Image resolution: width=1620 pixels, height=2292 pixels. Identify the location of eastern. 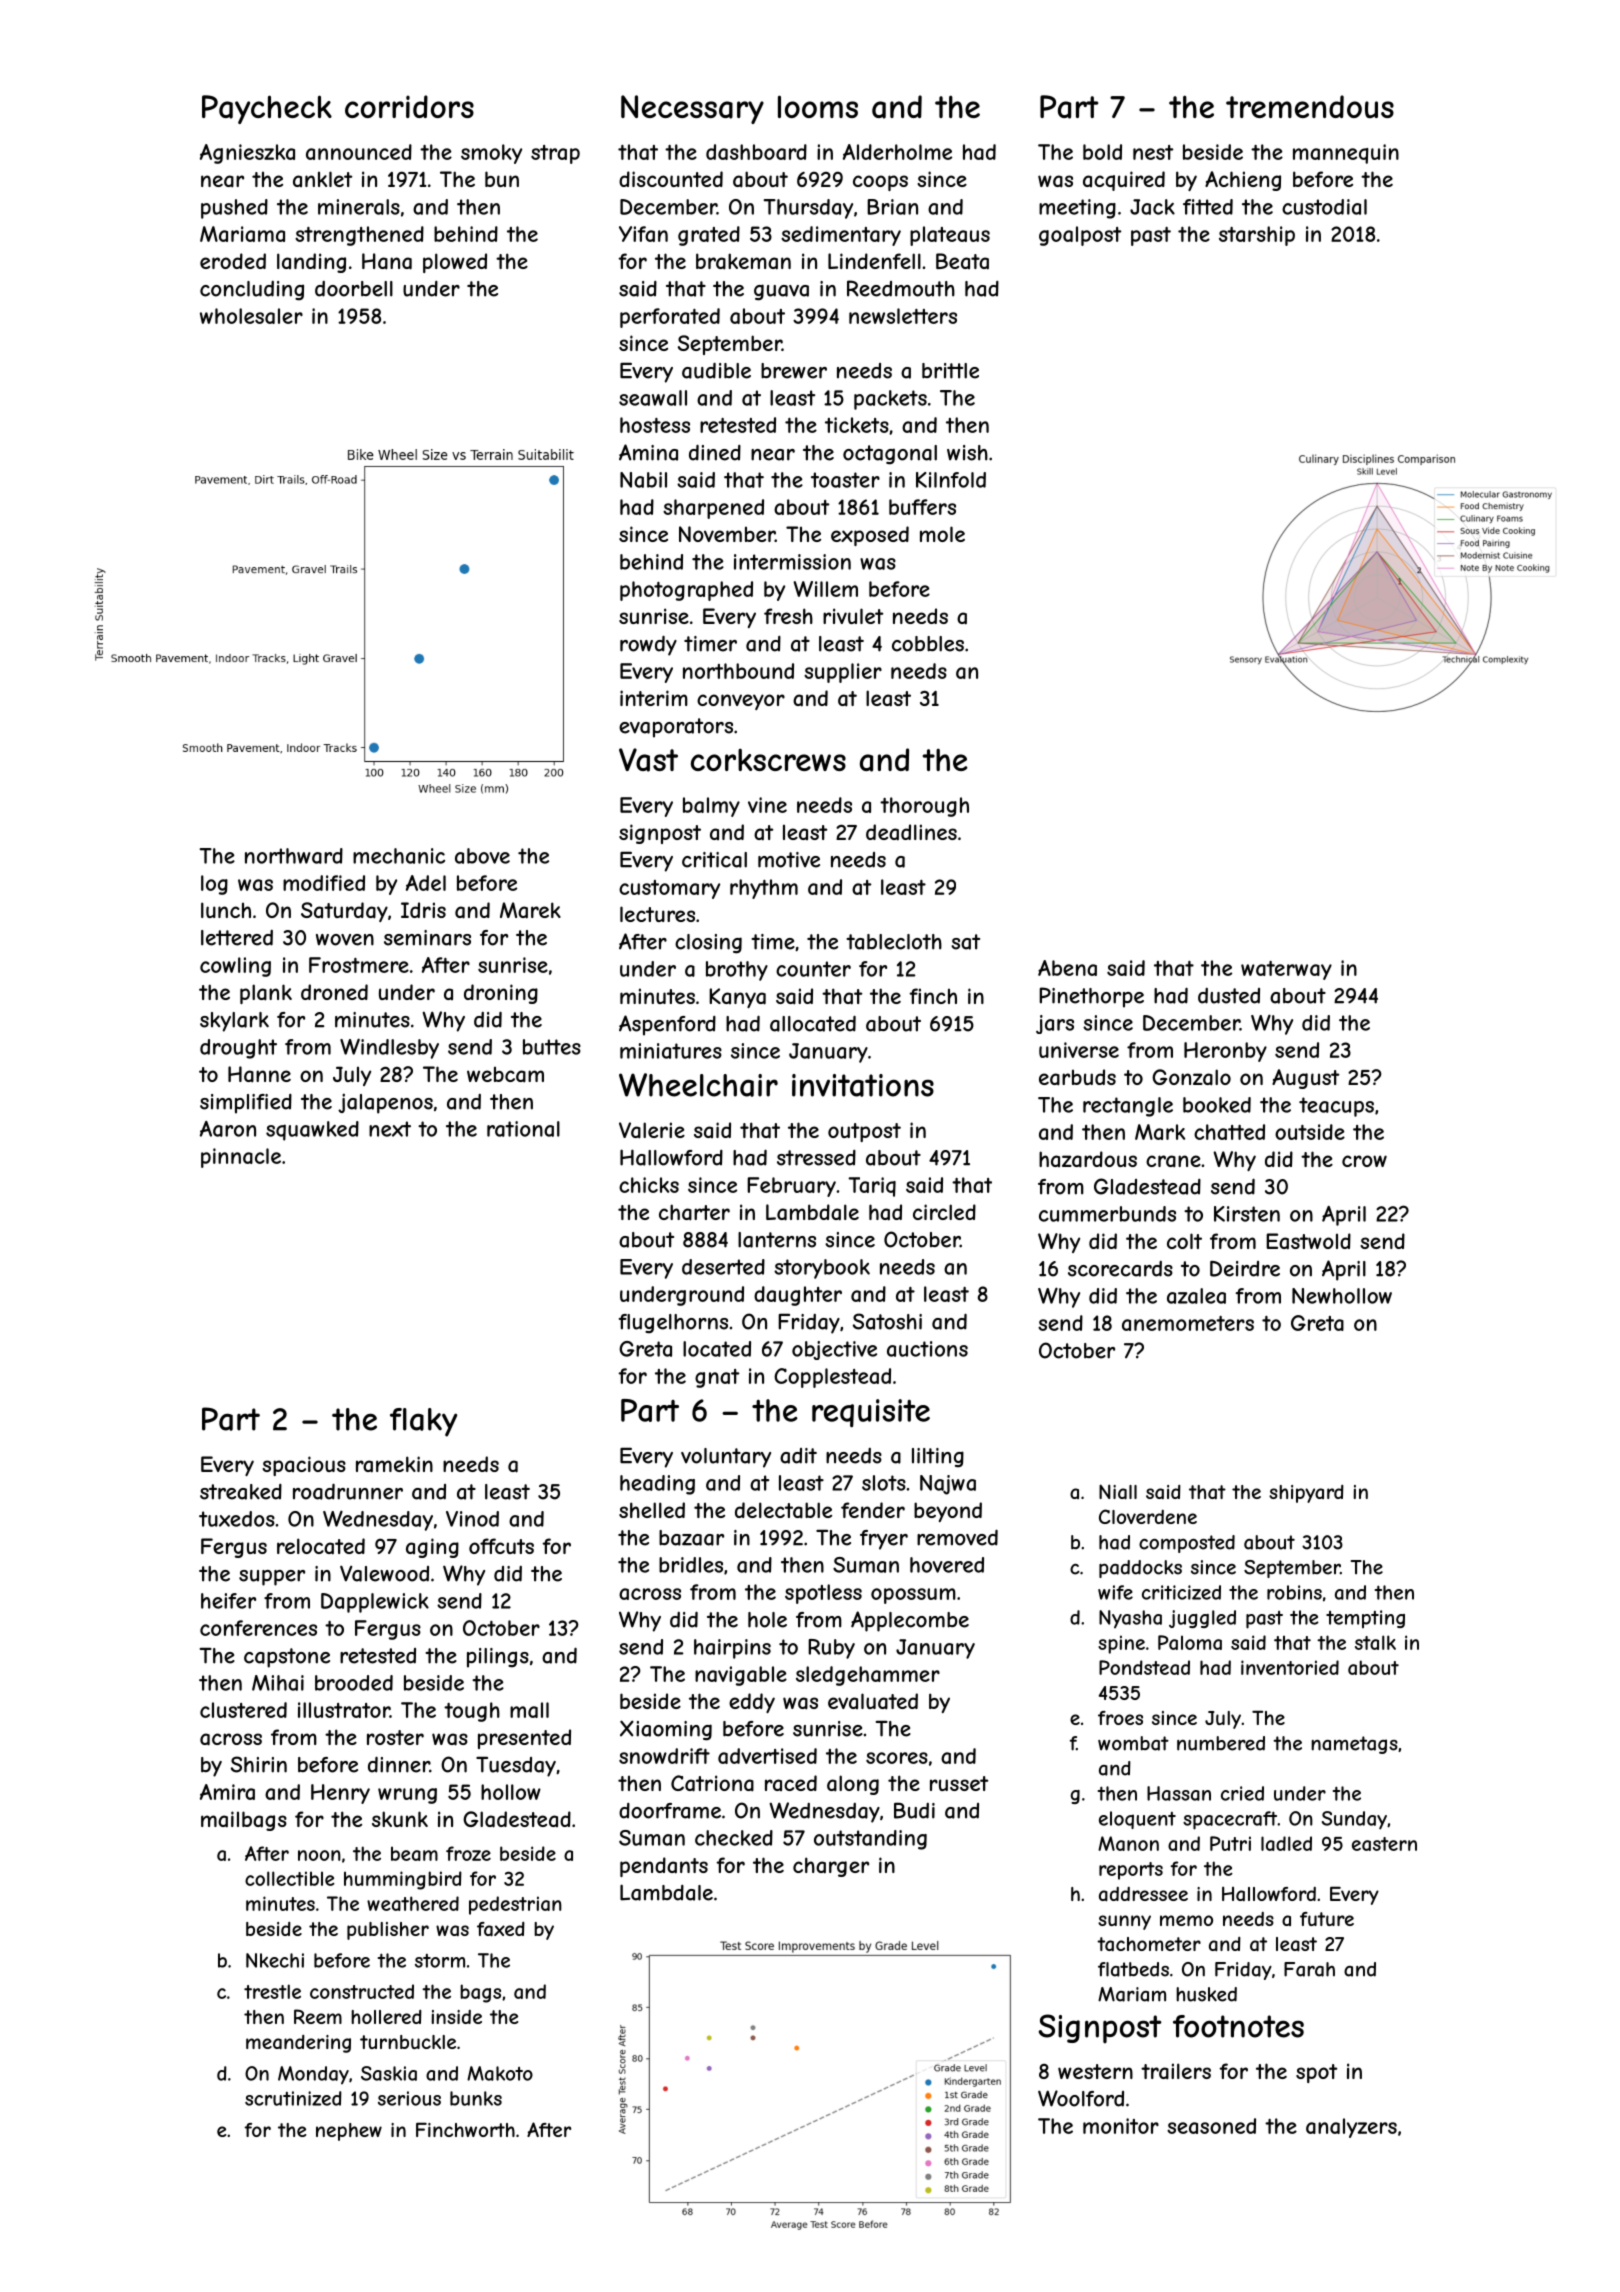
(1384, 1844).
